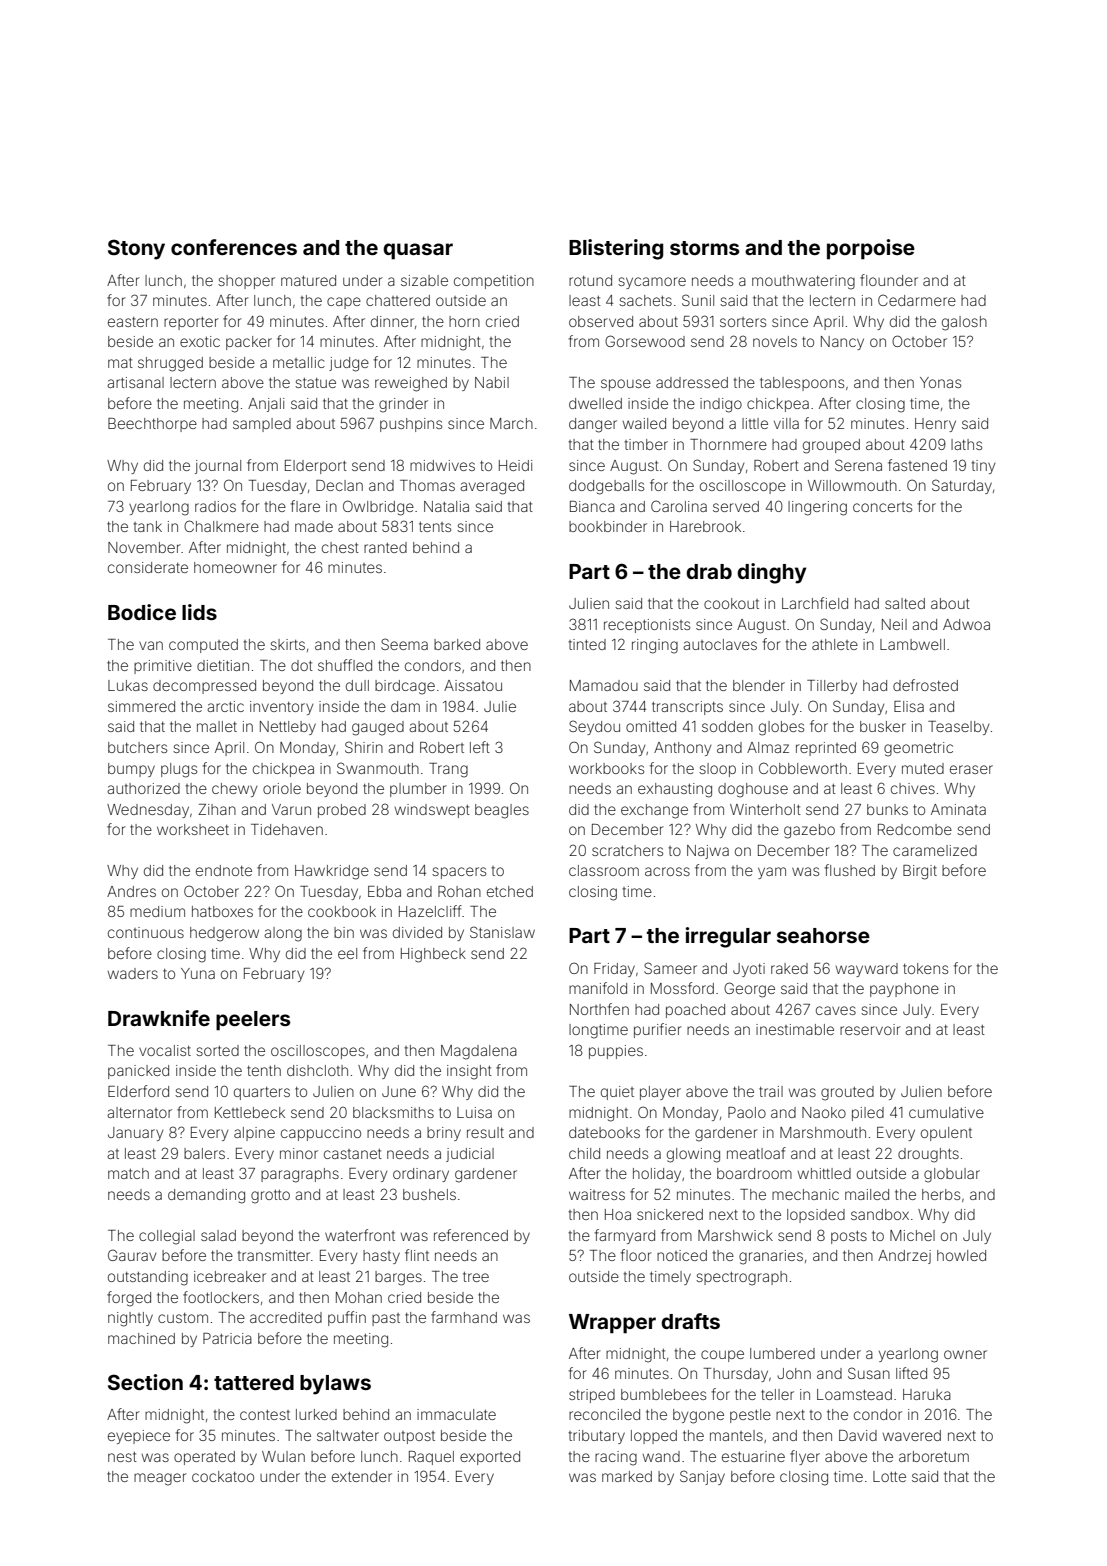 The image size is (1107, 1566). I want to click on Gorsewood, so click(645, 341).
